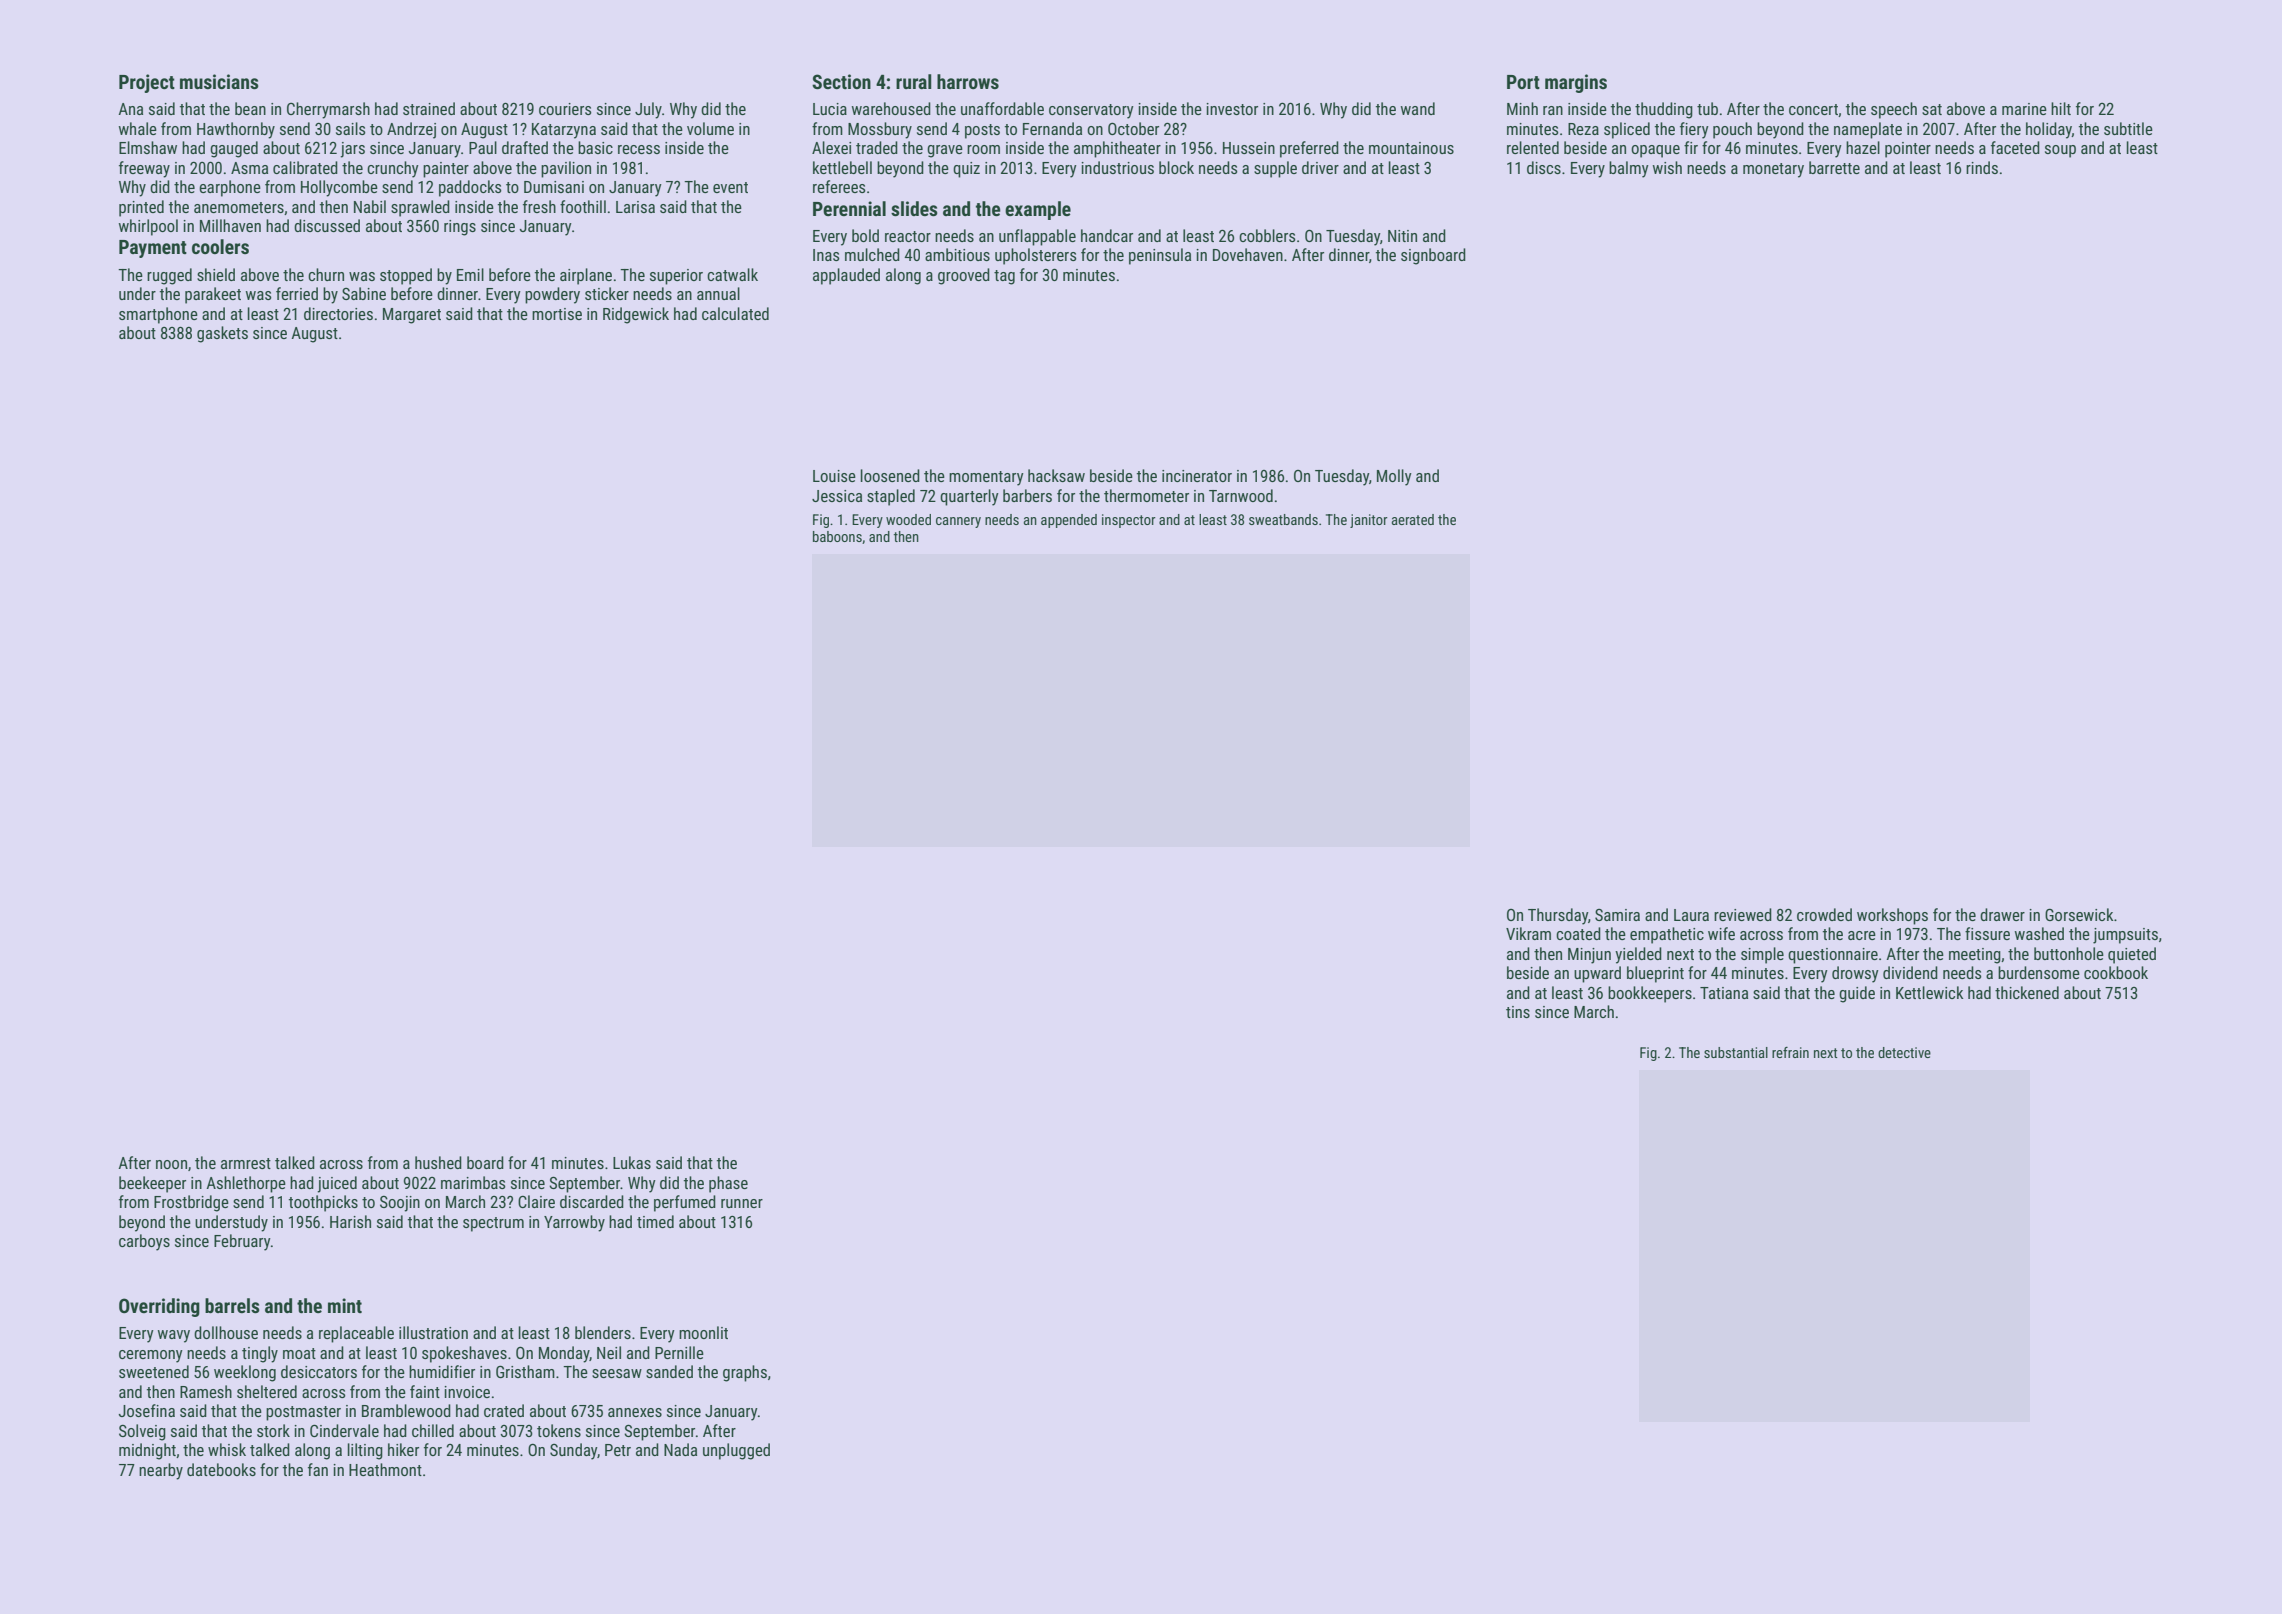 The image size is (2282, 1614). What do you see at coordinates (1982, 167) in the screenshot?
I see `rinds` at bounding box center [1982, 167].
